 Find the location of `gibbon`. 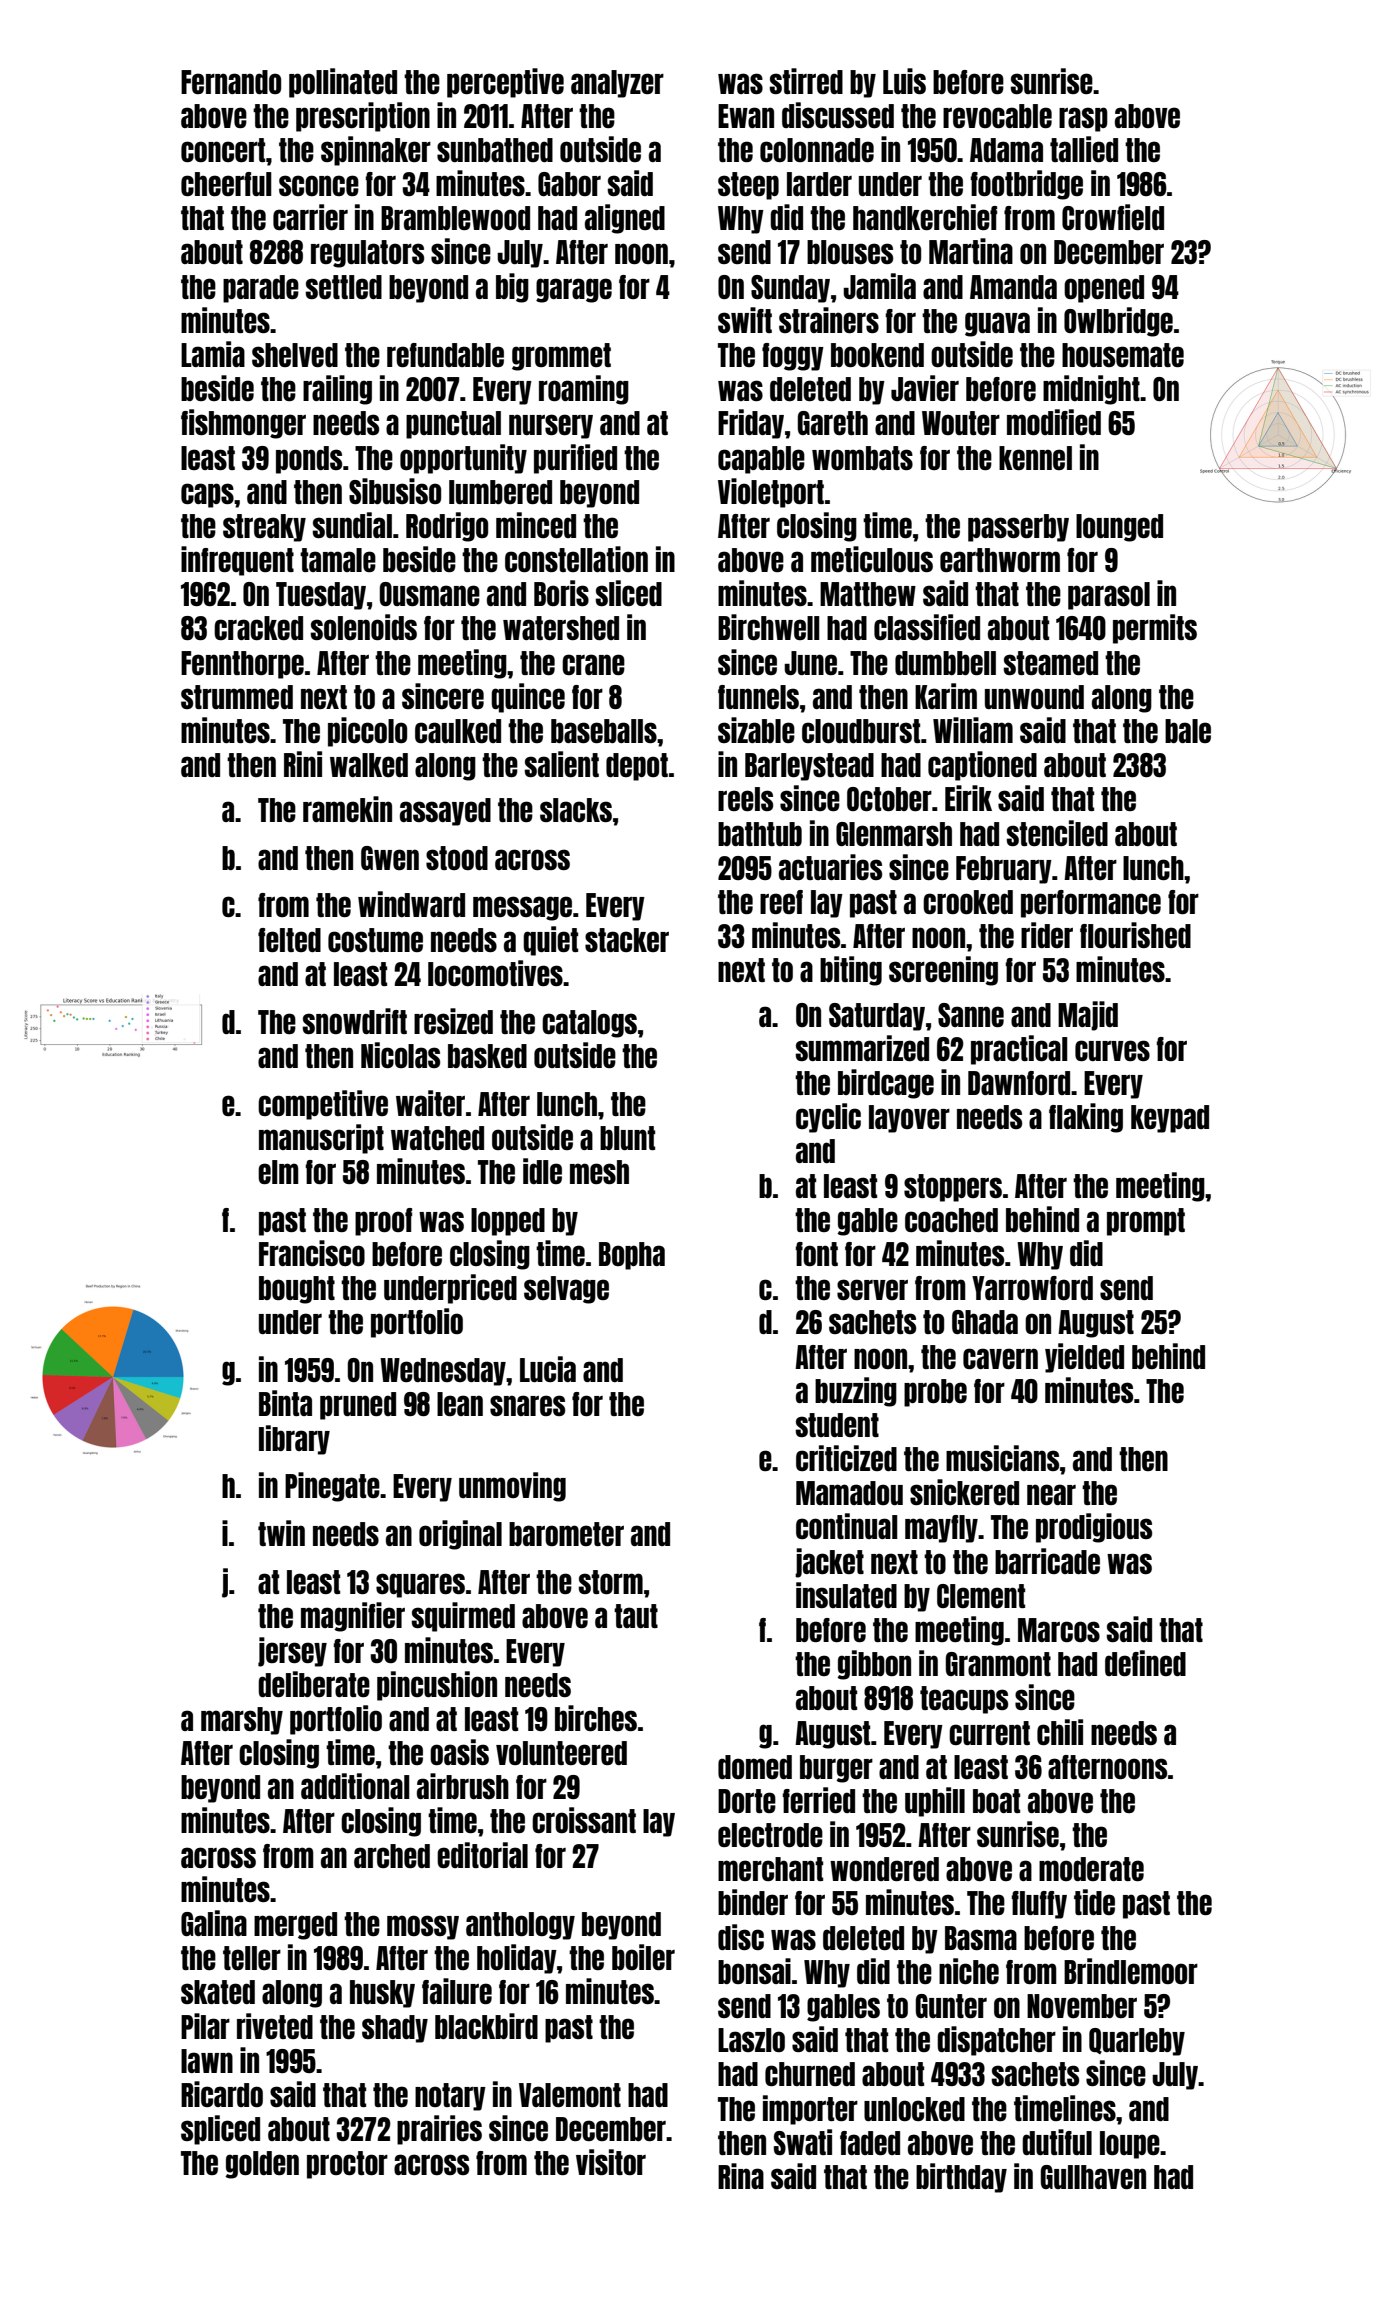

gibbon is located at coordinates (874, 1665).
